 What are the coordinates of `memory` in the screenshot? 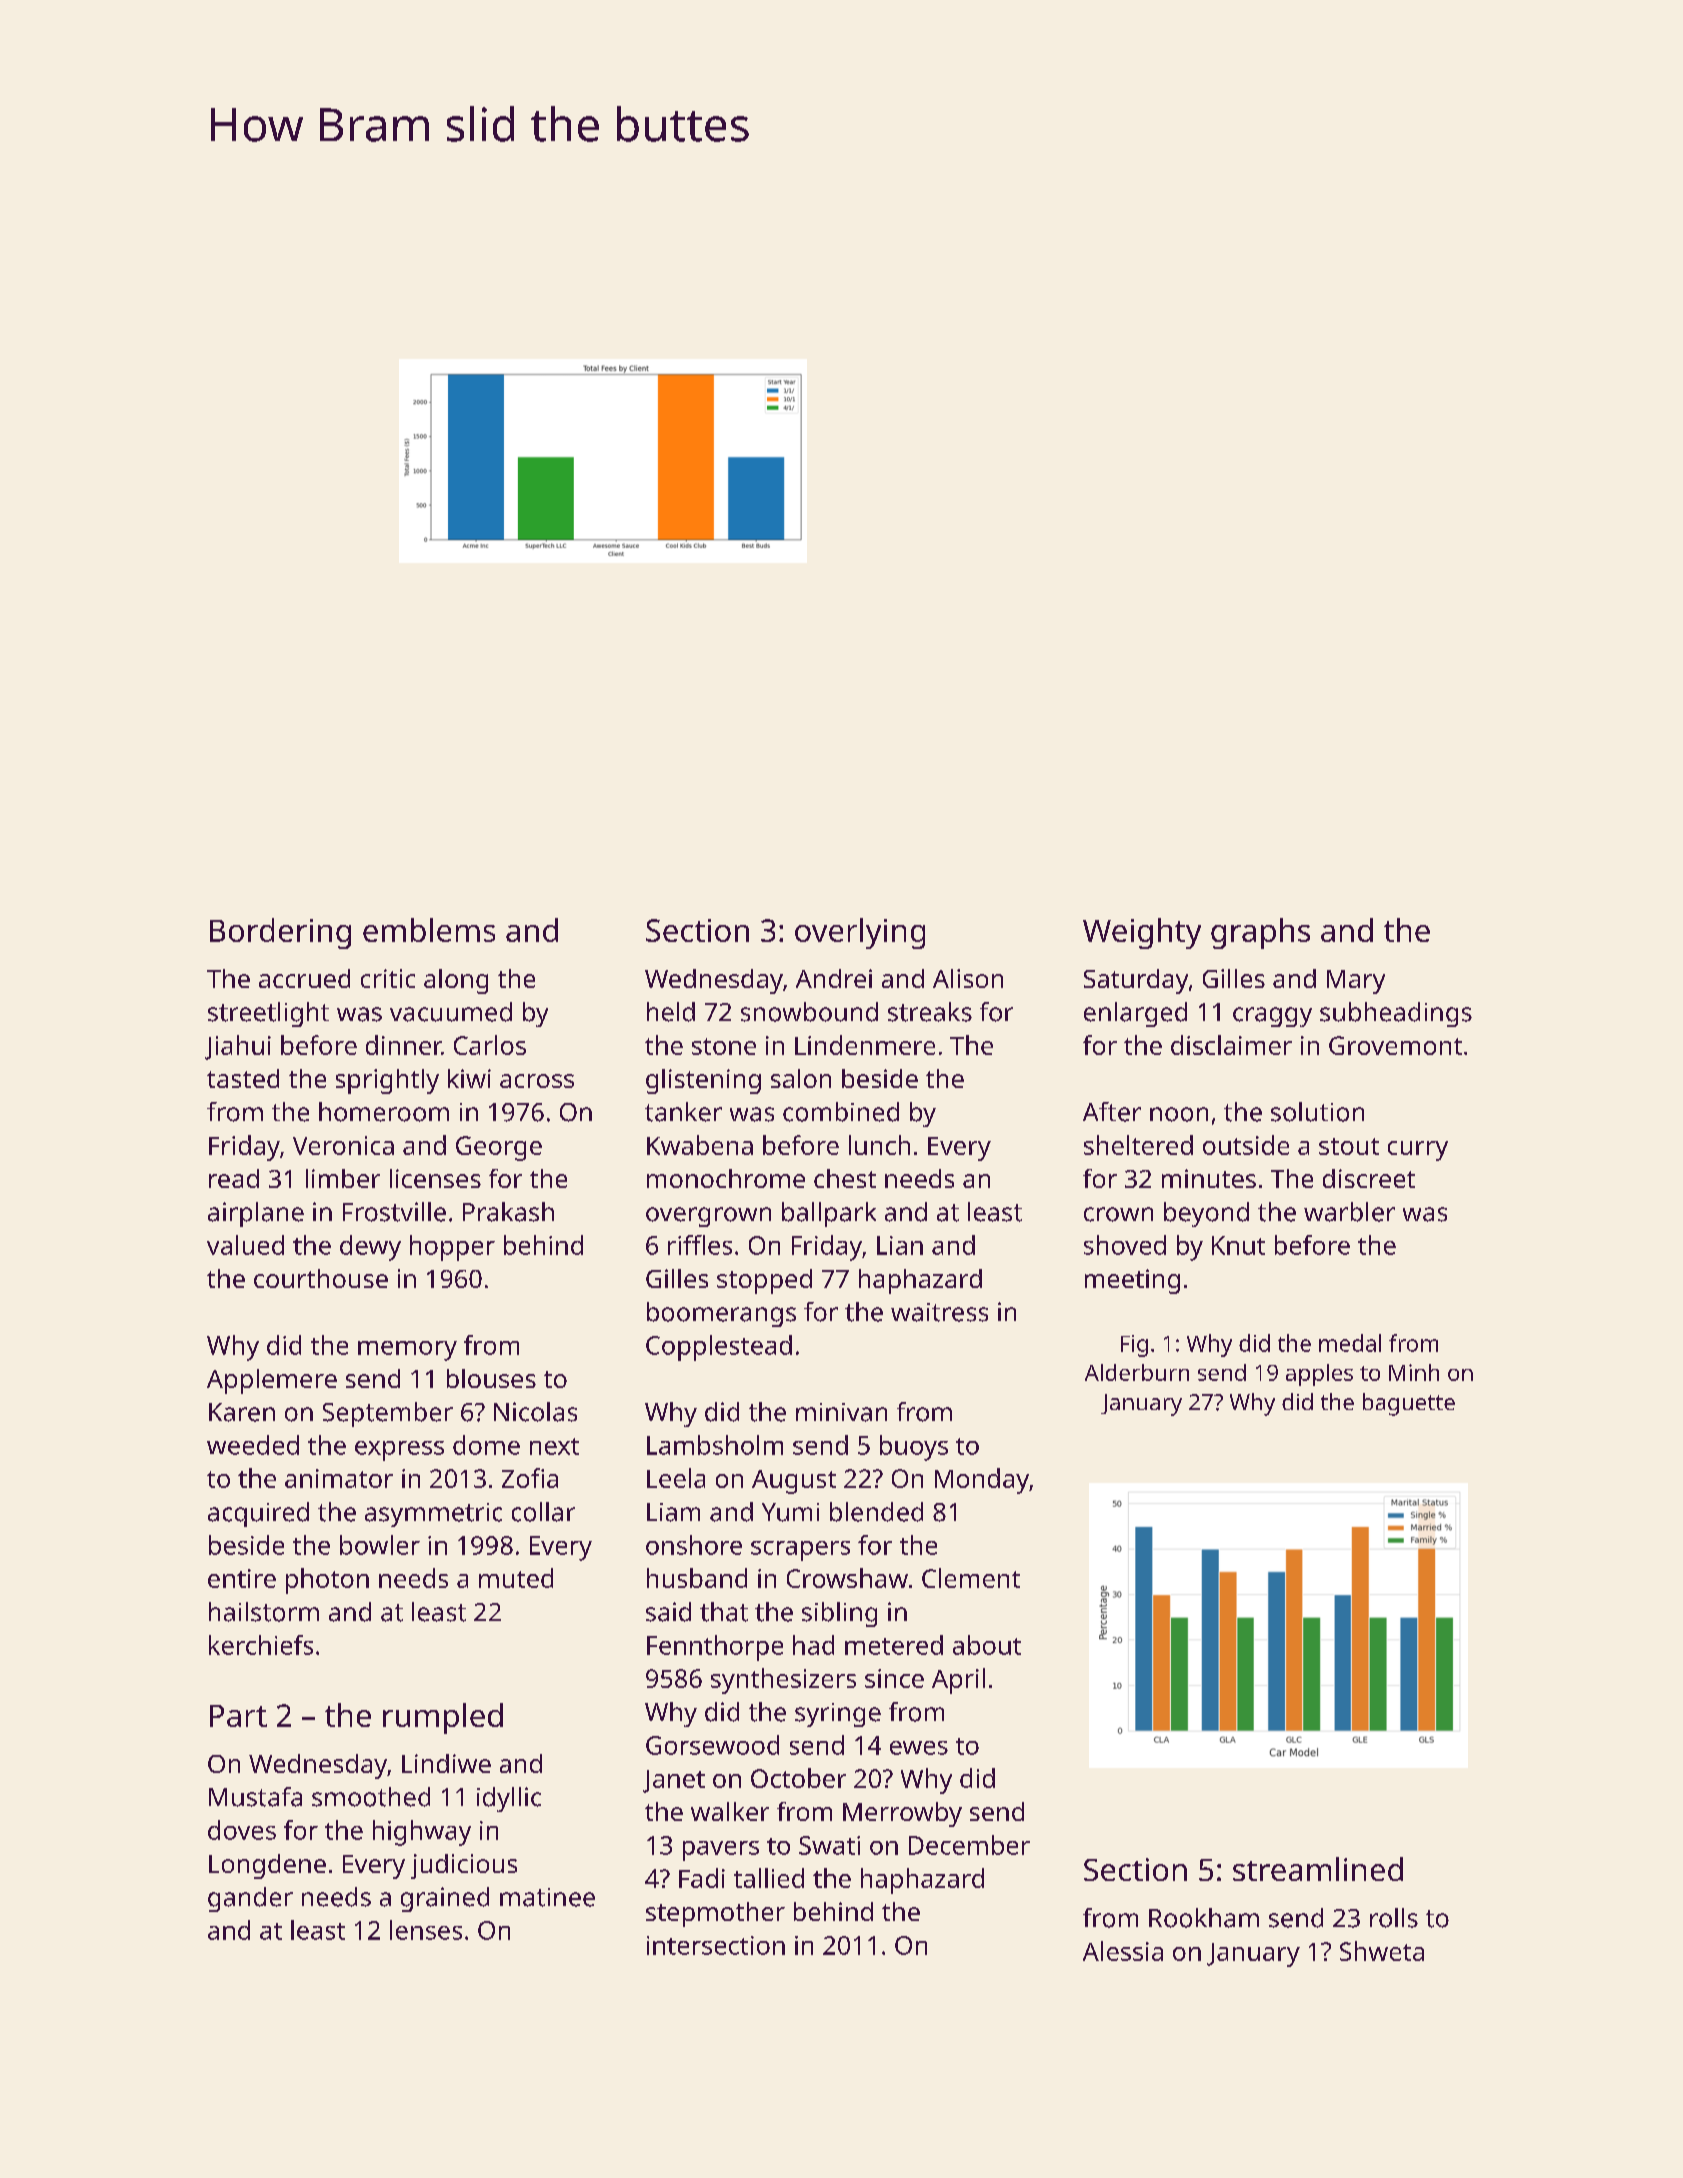 It's located at (407, 1351).
